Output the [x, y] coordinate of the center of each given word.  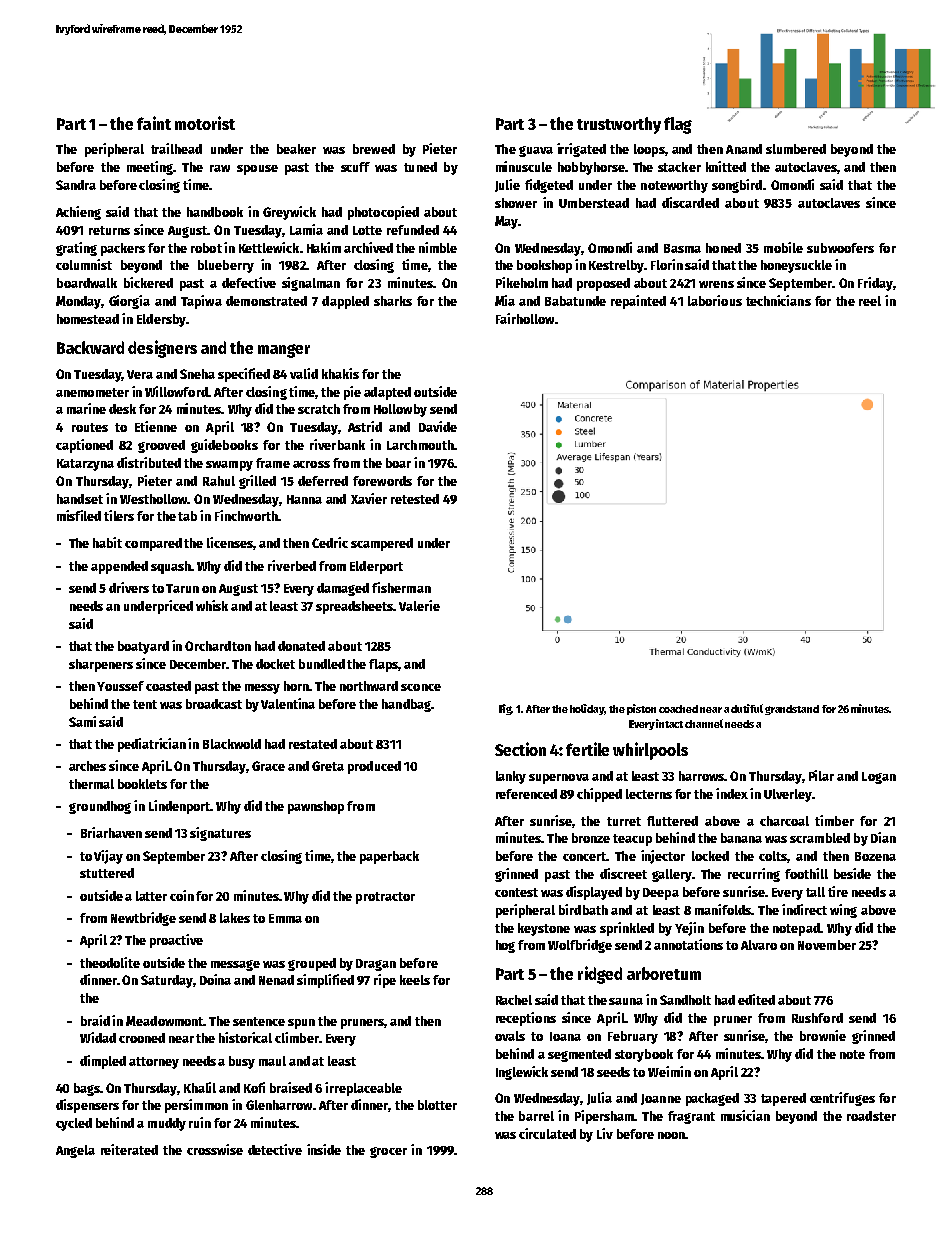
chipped [599, 795]
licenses [230, 542]
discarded [690, 202]
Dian [883, 837]
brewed [374, 149]
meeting [150, 168]
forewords [382, 481]
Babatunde [575, 301]
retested [415, 499]
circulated [547, 1133]
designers [162, 349]
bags [87, 1089]
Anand [744, 149]
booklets [142, 784]
